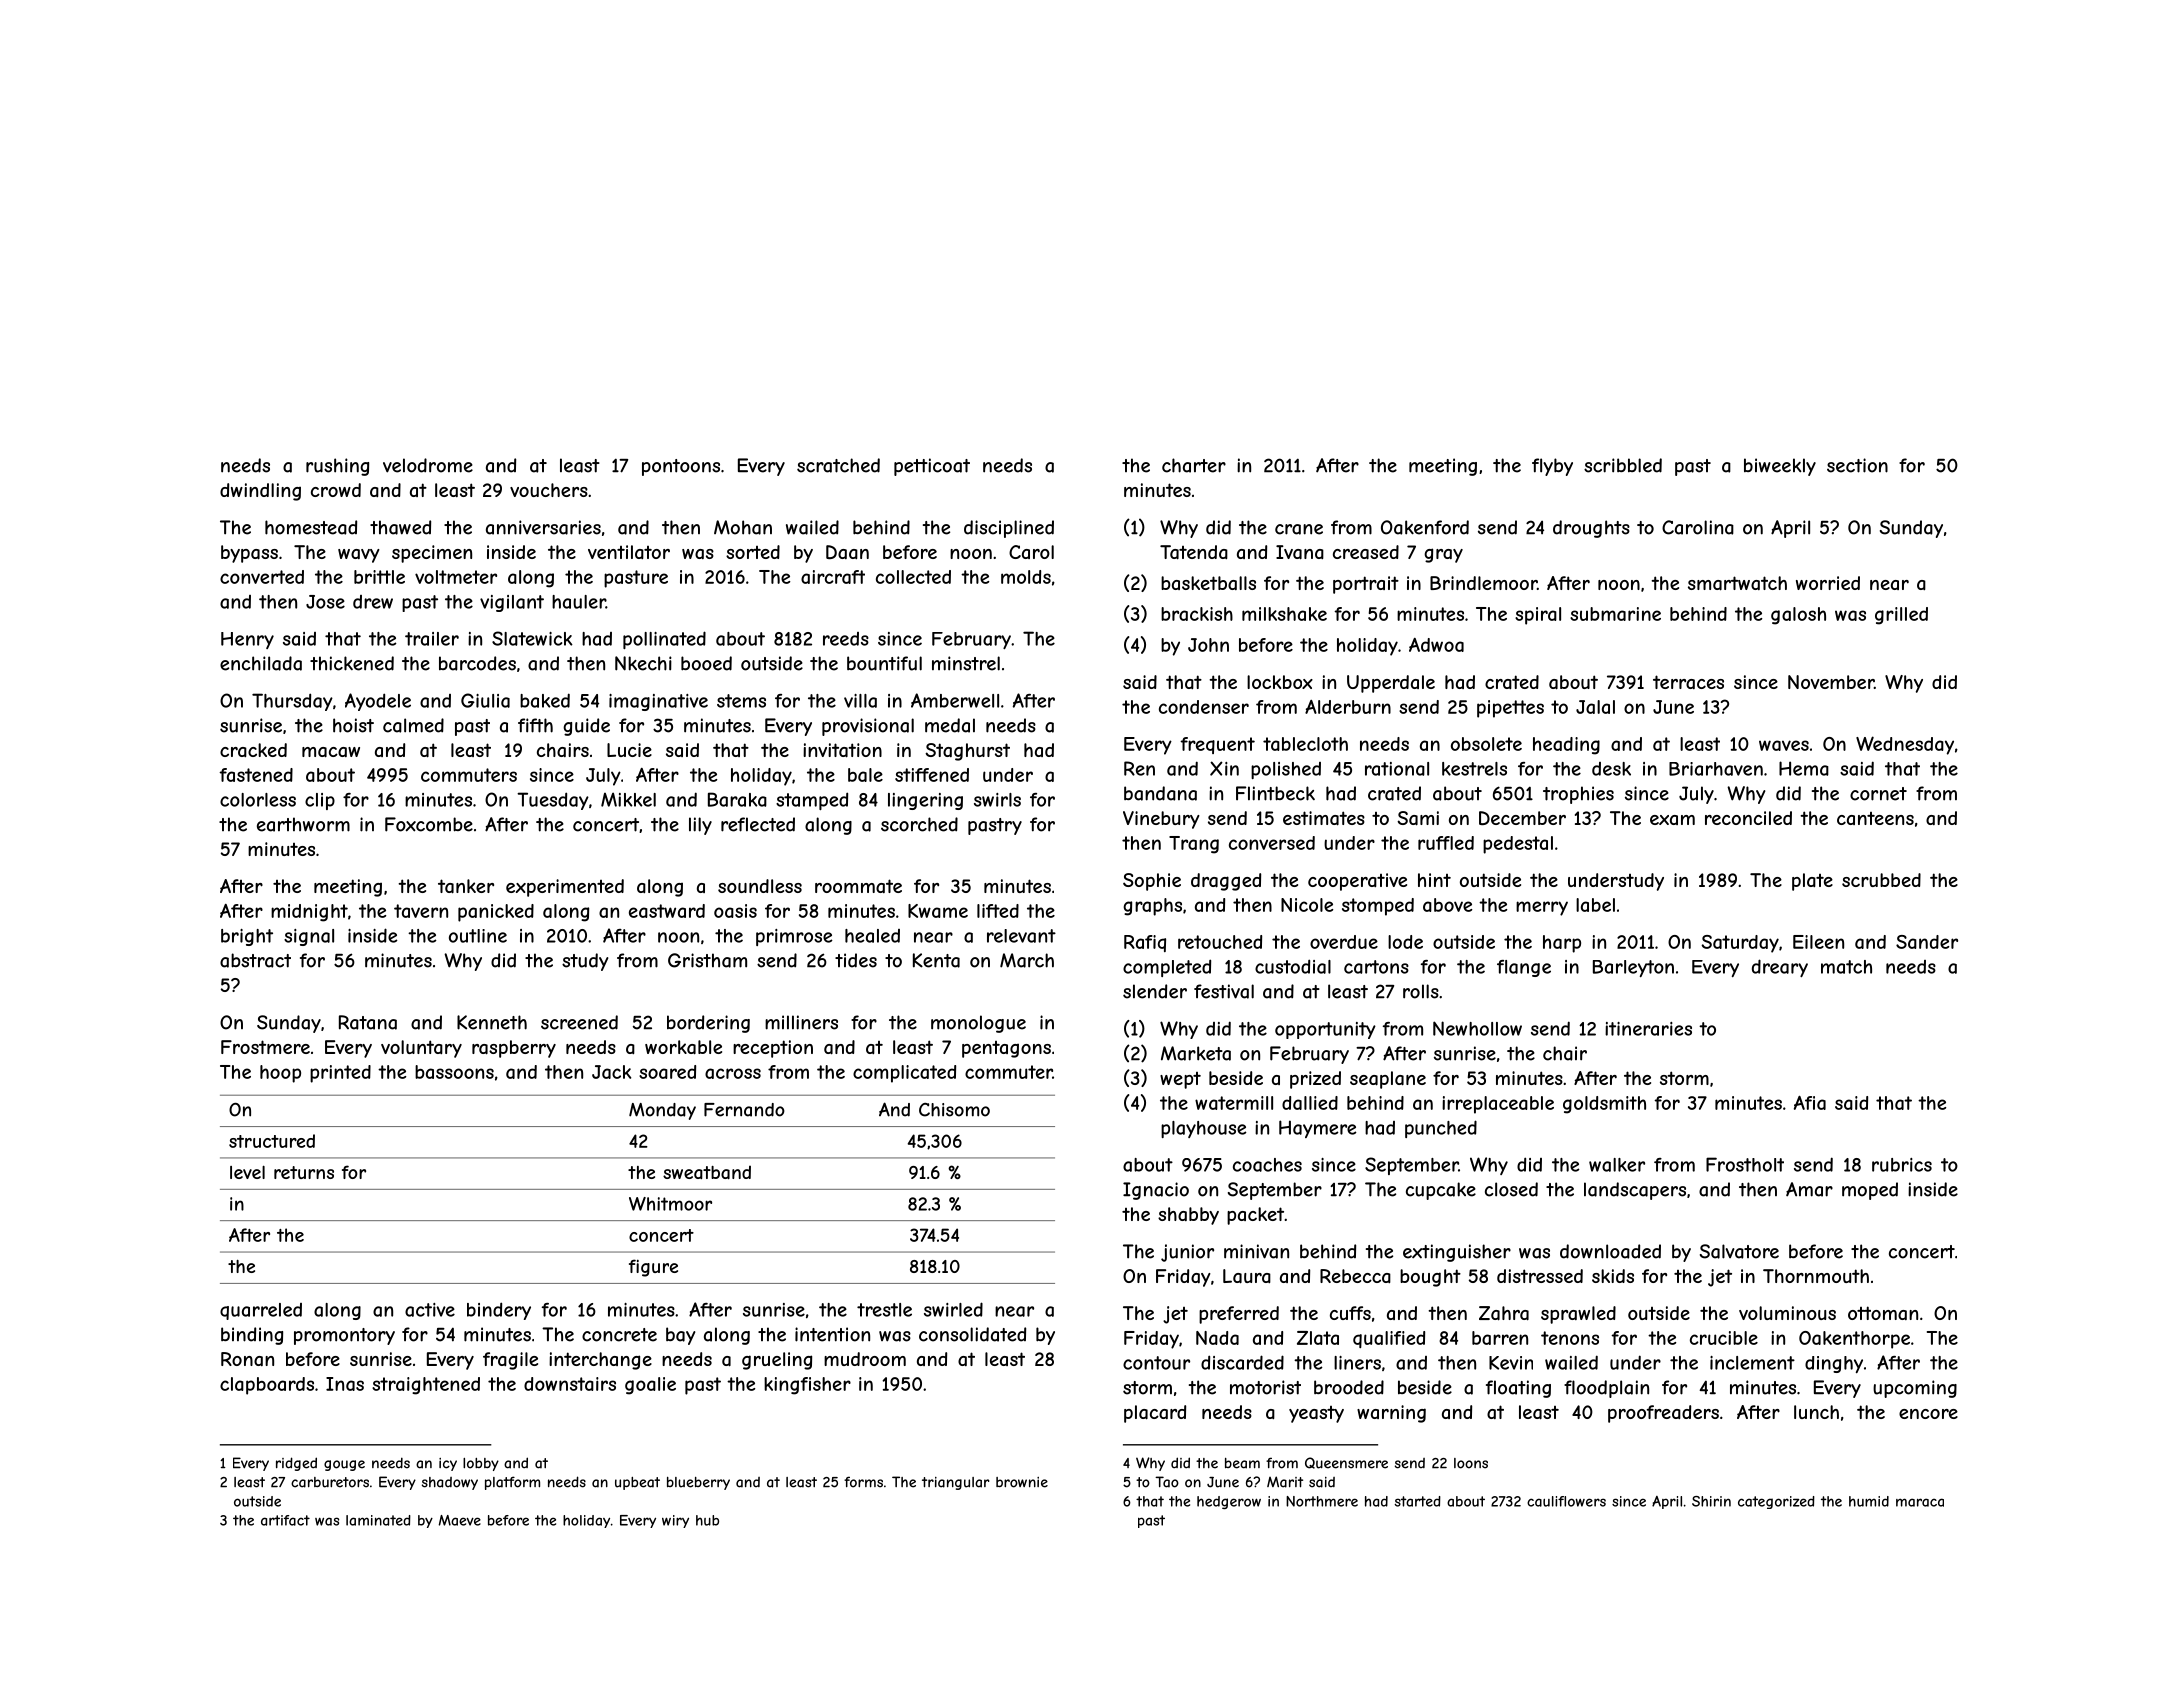 This screenshot has width=2178, height=1683. Describe the element at coordinates (1927, 942) in the screenshot. I see `Sander` at that location.
